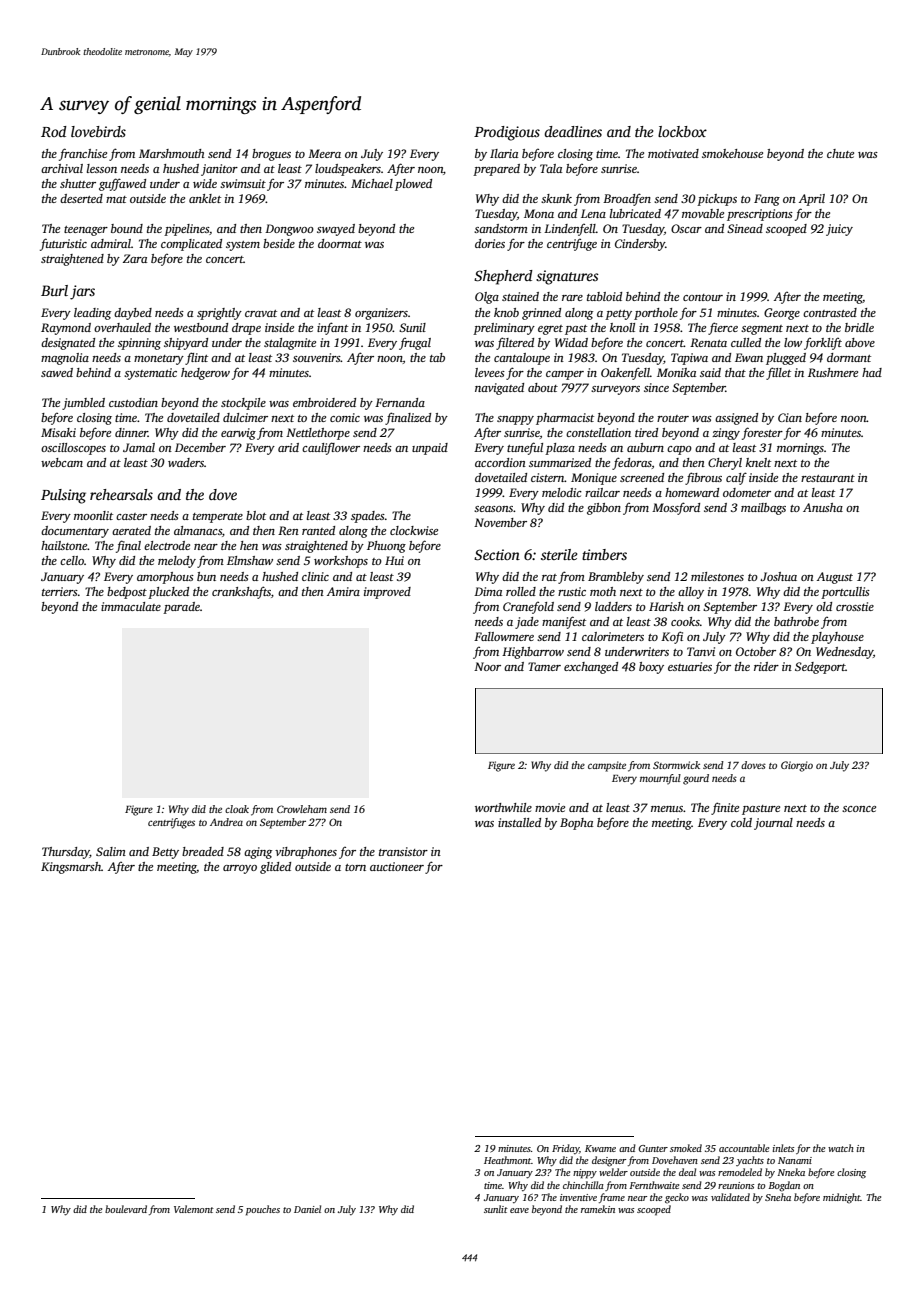 The height and width of the page is (1308, 924). Describe the element at coordinates (749, 357) in the page. I see `Ewan` at that location.
